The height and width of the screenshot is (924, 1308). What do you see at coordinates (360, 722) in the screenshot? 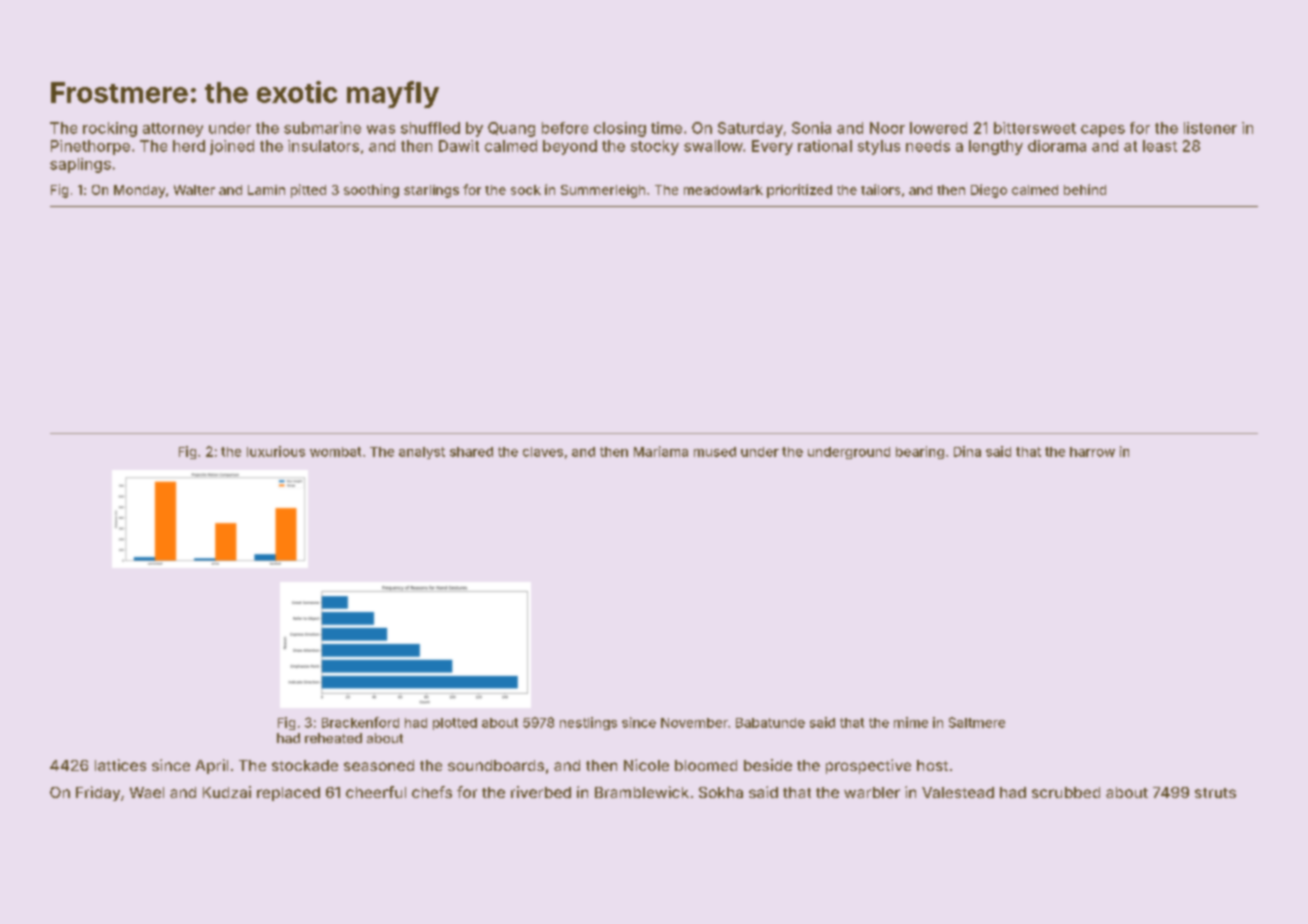
I see `Brackenford` at bounding box center [360, 722].
